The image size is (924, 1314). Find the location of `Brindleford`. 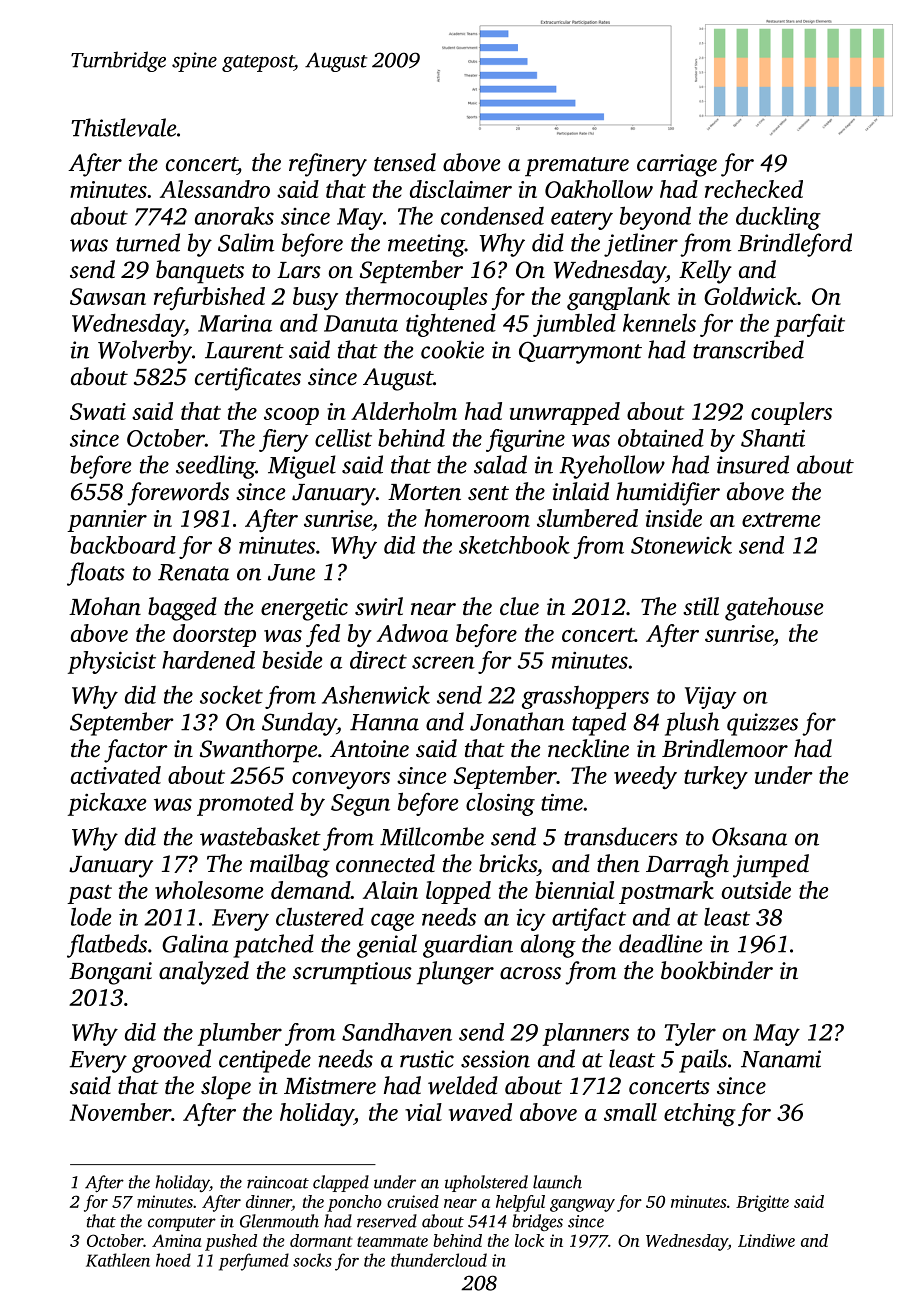

Brindleford is located at coordinates (795, 245).
